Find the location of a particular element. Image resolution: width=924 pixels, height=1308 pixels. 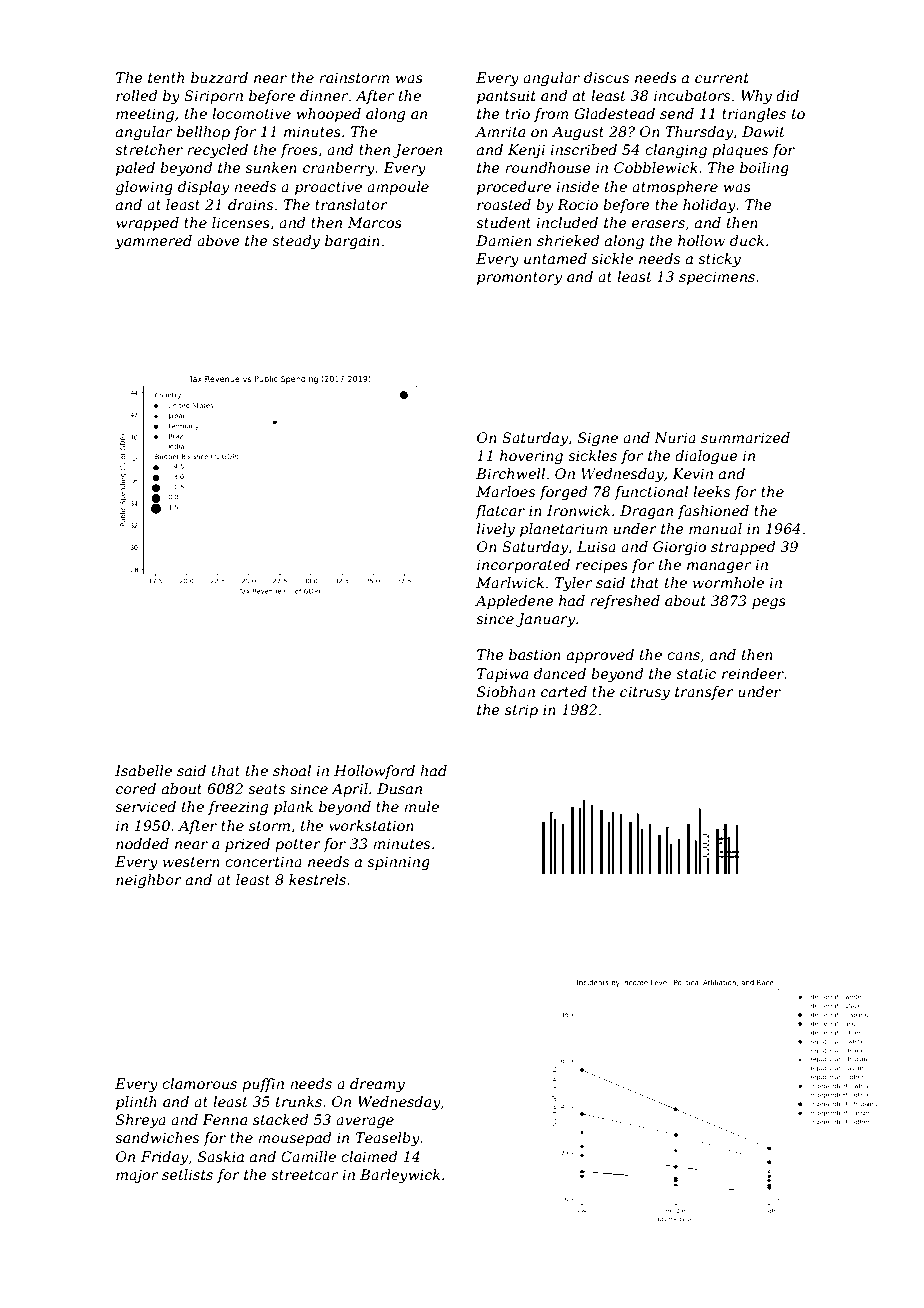

strip is located at coordinates (521, 711).
